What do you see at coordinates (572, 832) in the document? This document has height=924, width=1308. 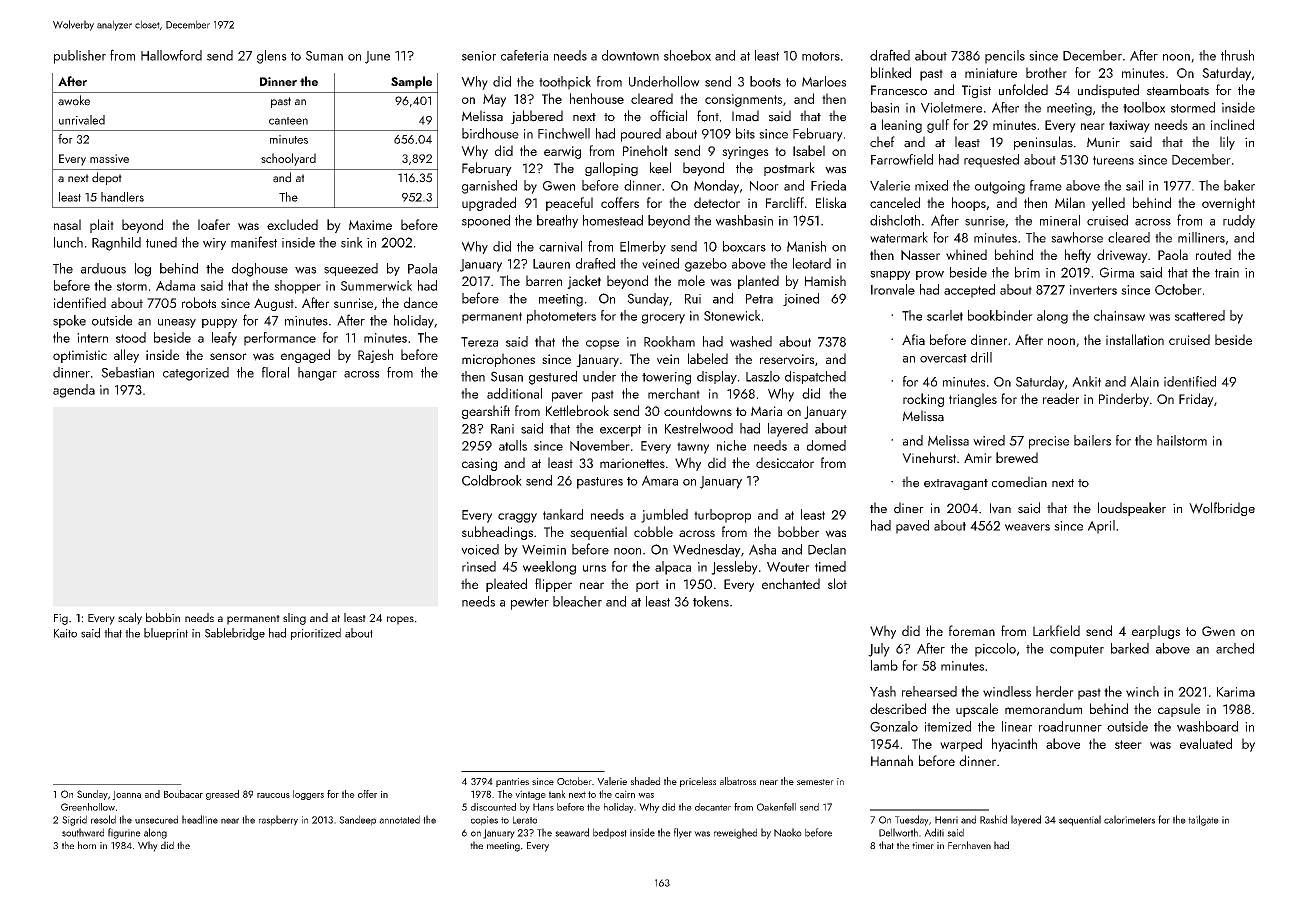 I see `seaward` at bounding box center [572, 832].
